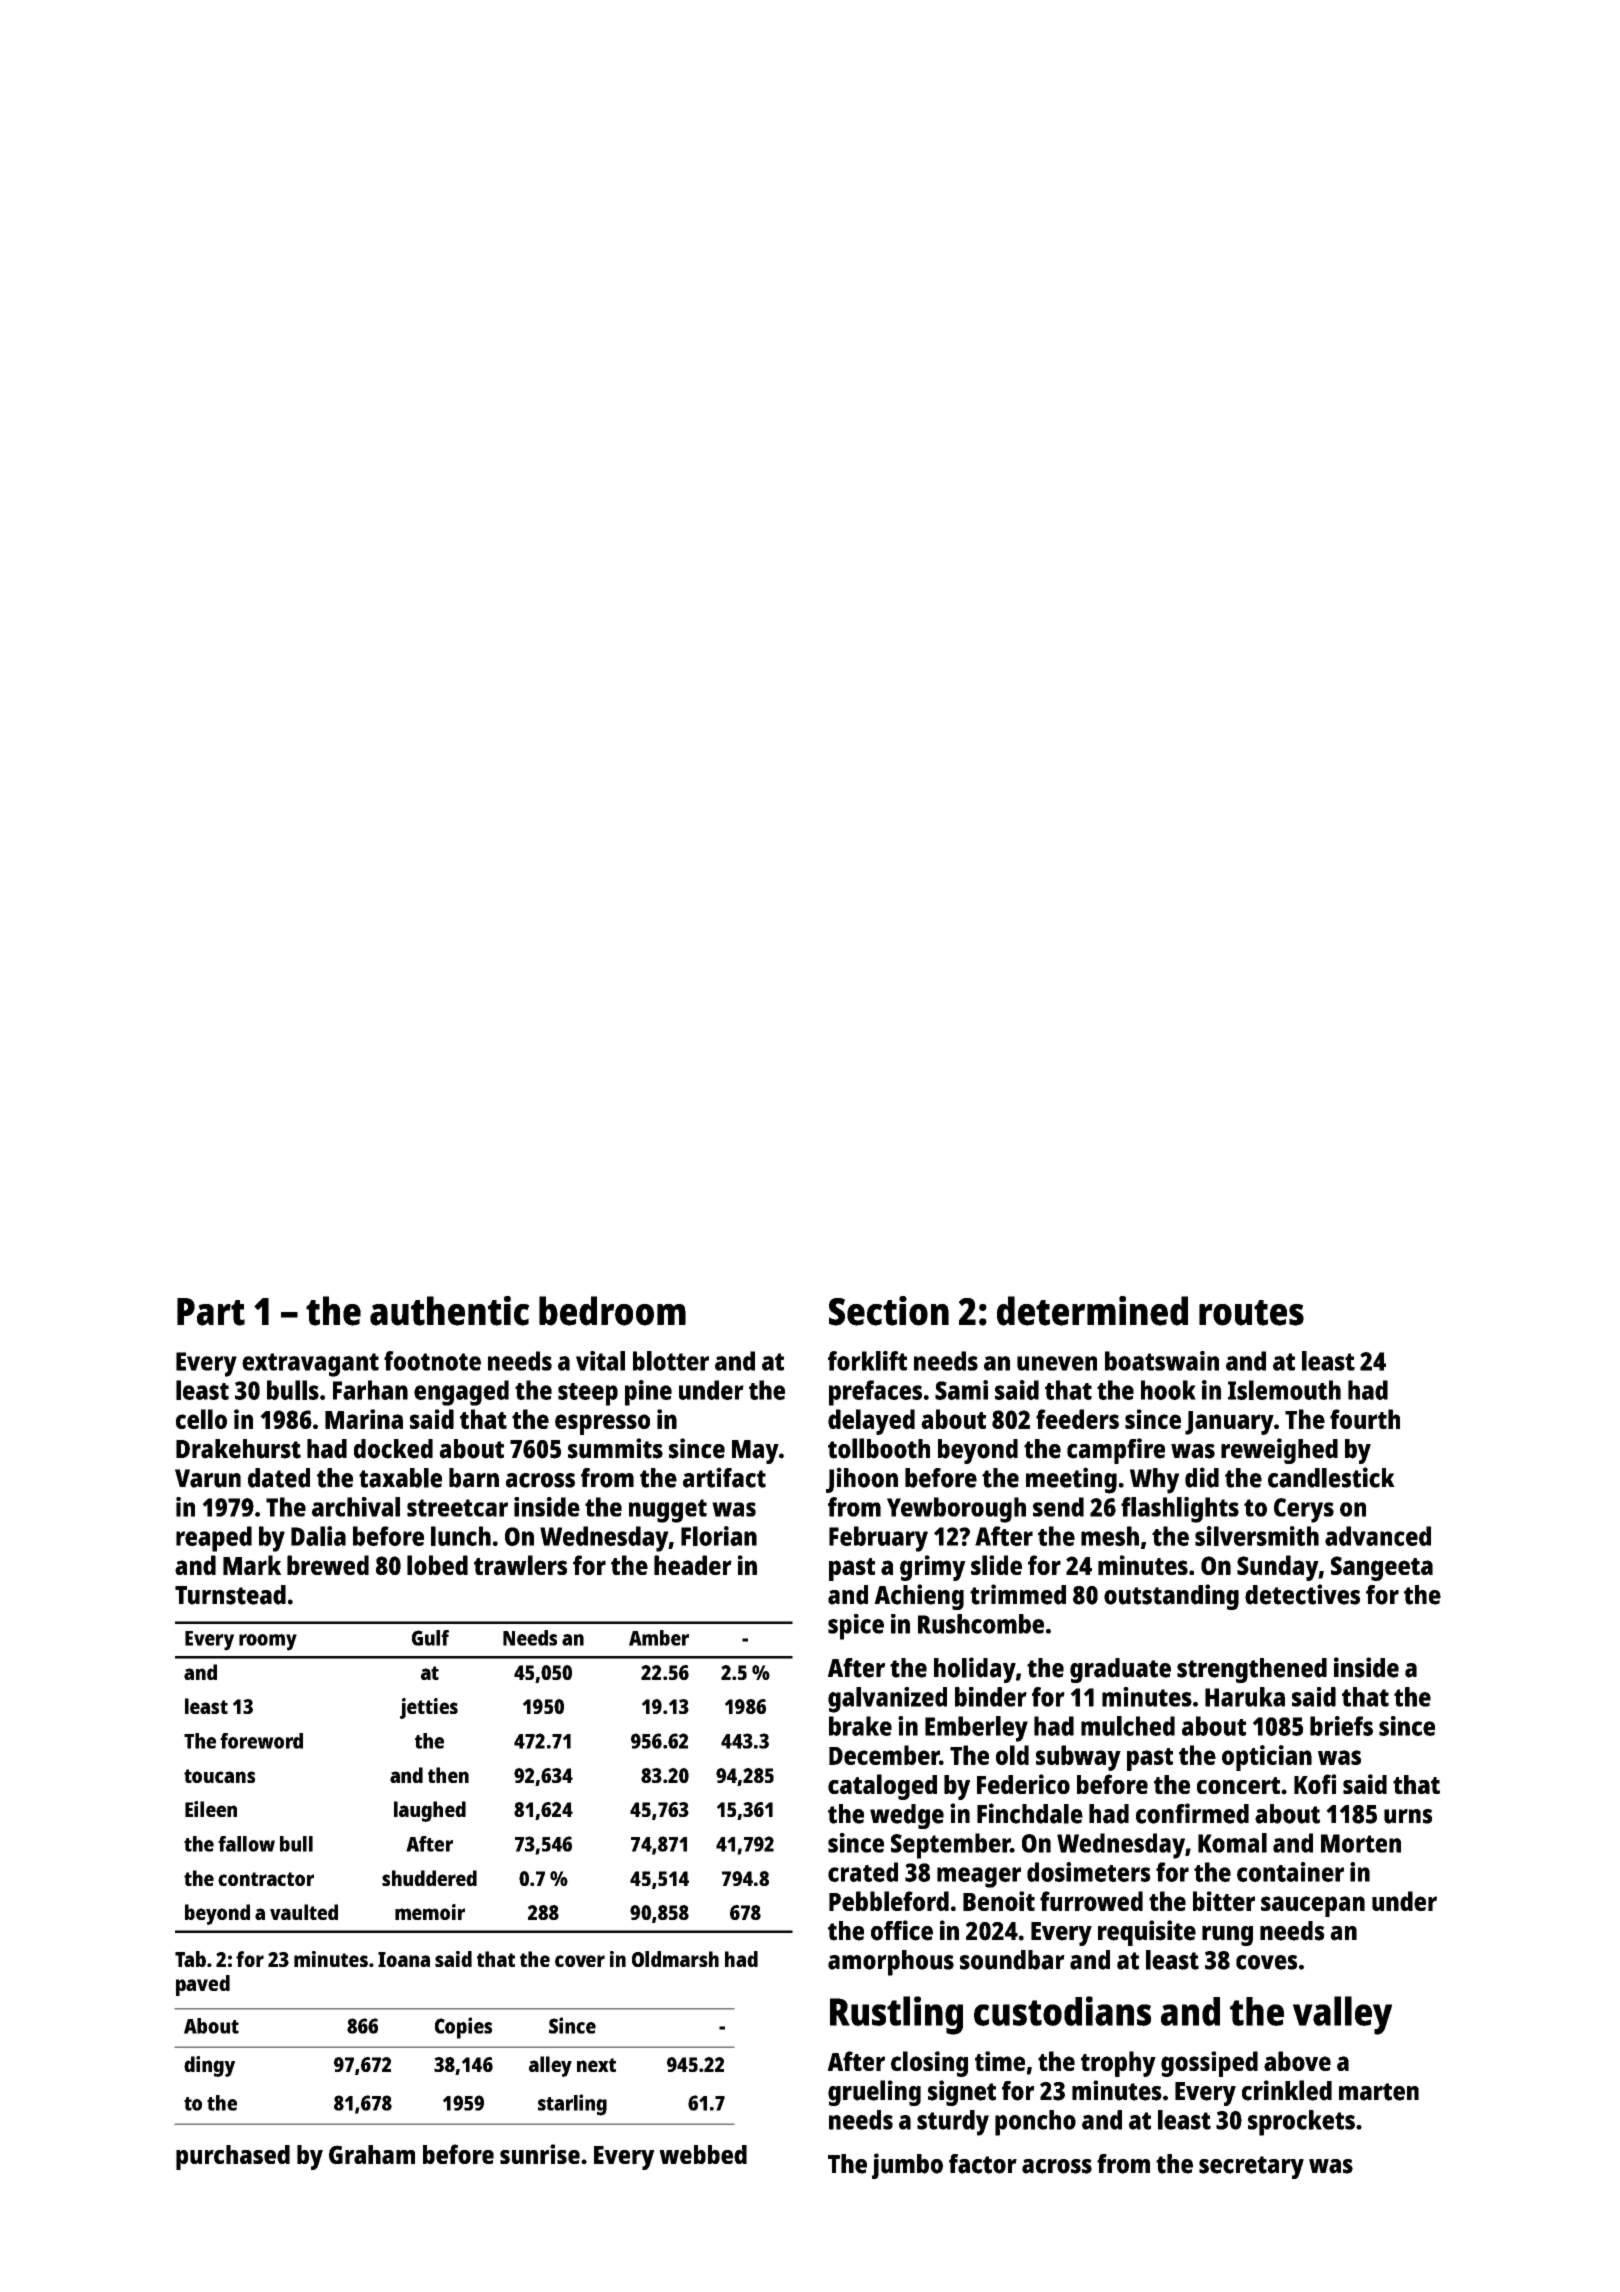 The image size is (1620, 2292). I want to click on purchased, so click(233, 2157).
